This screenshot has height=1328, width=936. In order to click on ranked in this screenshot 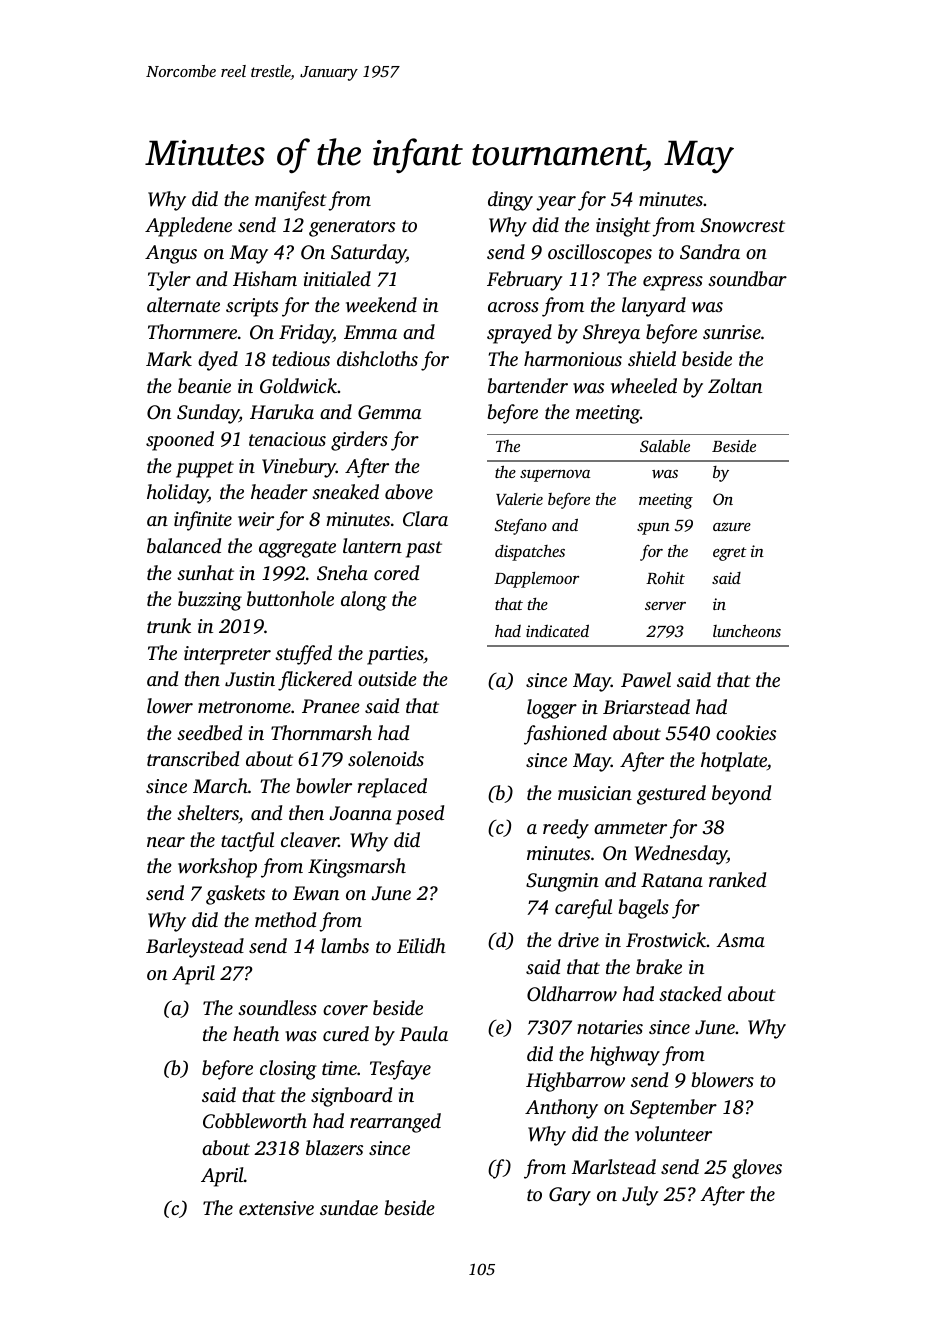, I will do `click(737, 879)`.
